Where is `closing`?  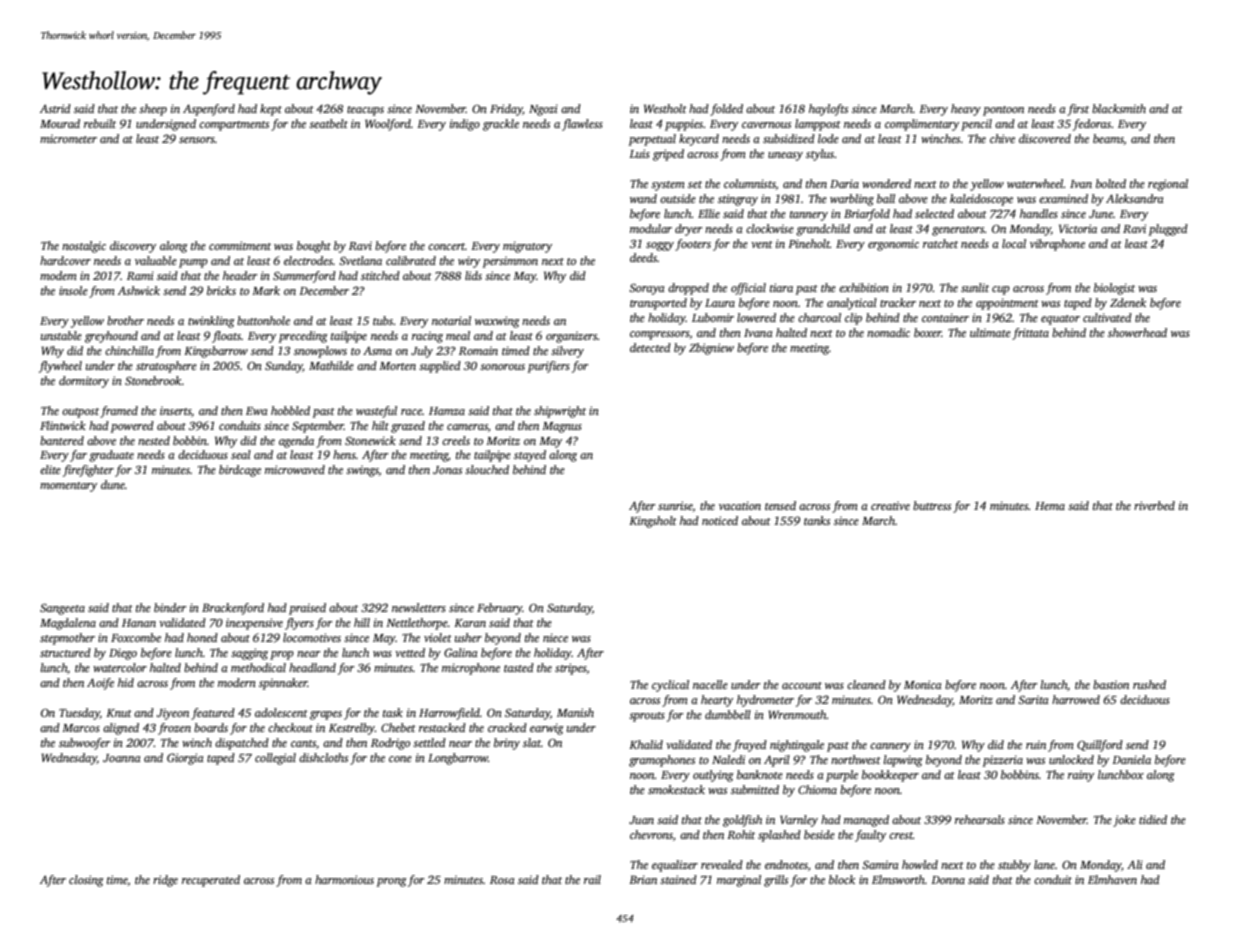 closing is located at coordinates (86, 881).
